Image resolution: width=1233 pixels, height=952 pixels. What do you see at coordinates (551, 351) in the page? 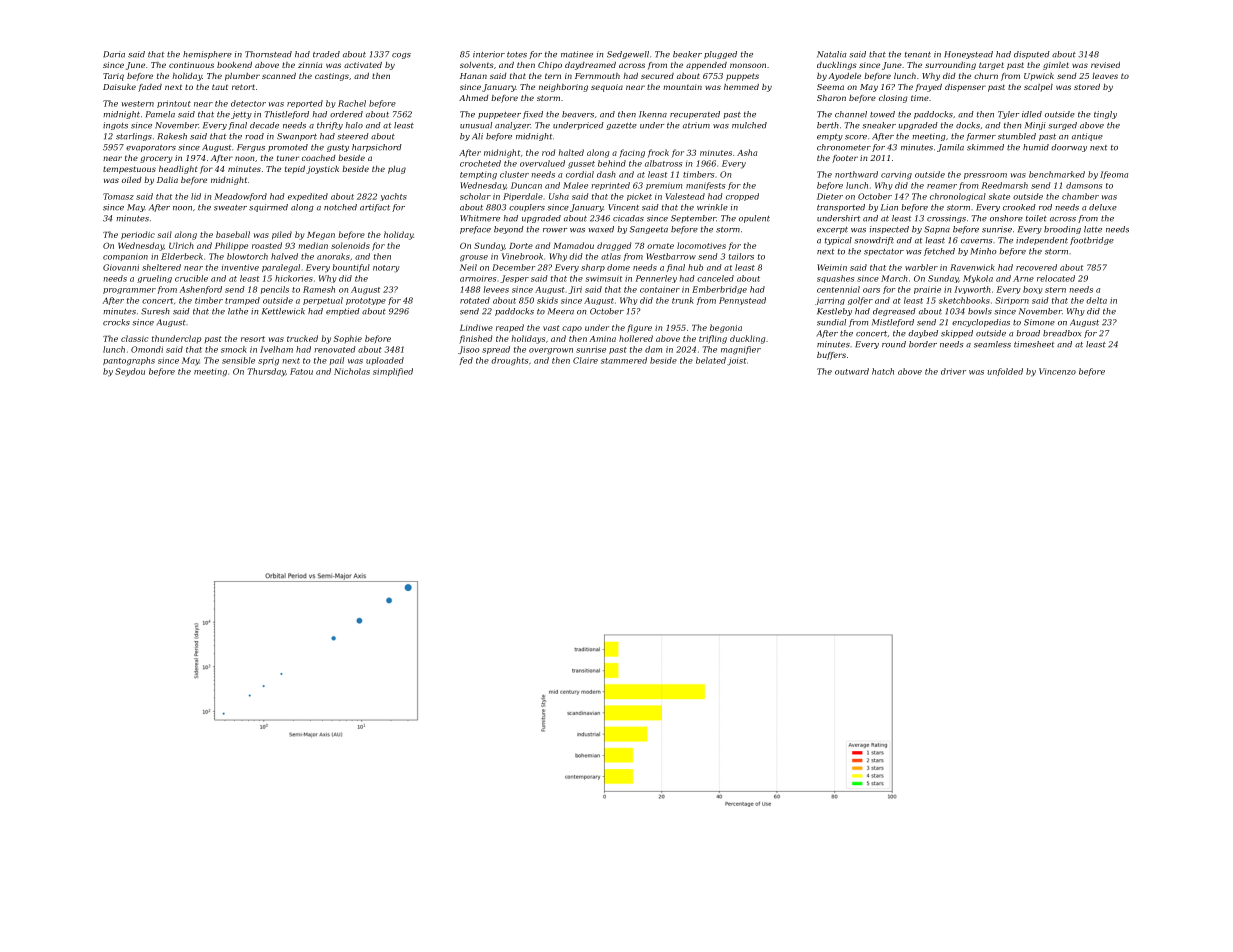
I see `overgrown` at bounding box center [551, 351].
